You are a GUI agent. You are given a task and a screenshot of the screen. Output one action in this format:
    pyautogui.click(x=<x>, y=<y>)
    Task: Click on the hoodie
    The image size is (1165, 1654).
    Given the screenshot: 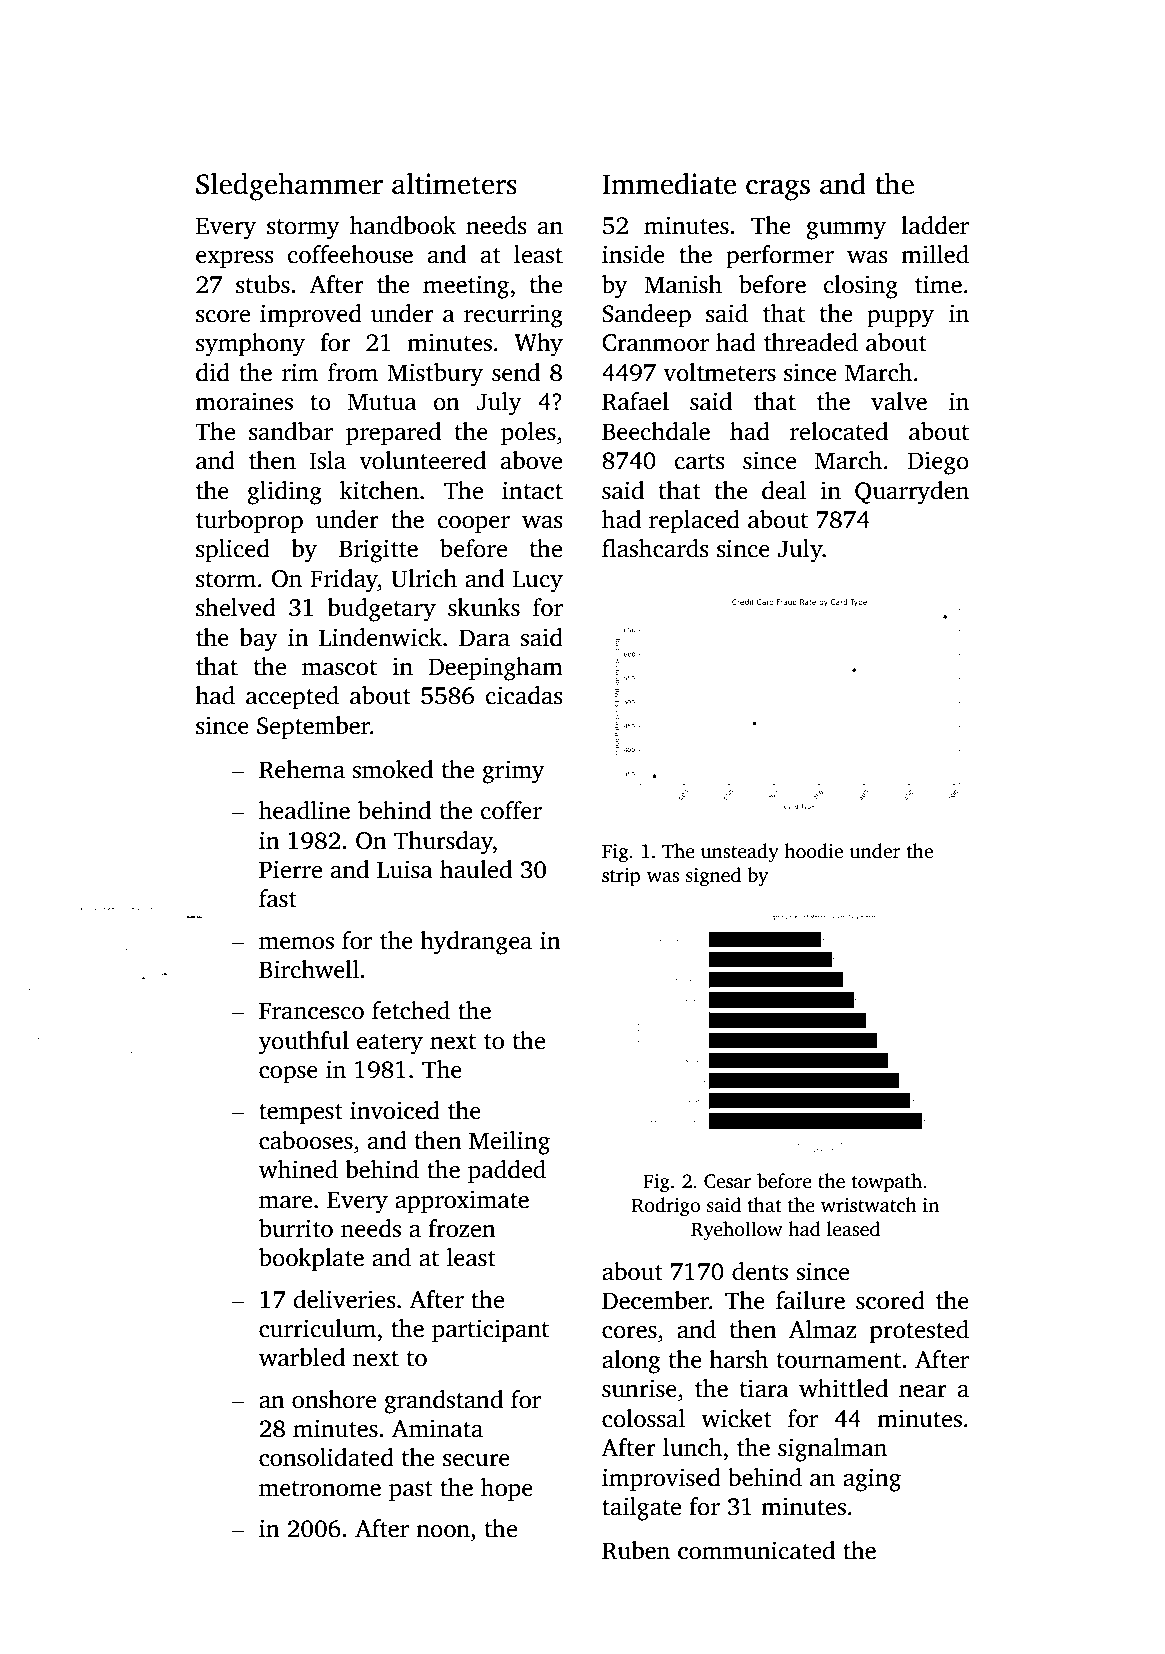 What is the action you would take?
    pyautogui.click(x=813, y=851)
